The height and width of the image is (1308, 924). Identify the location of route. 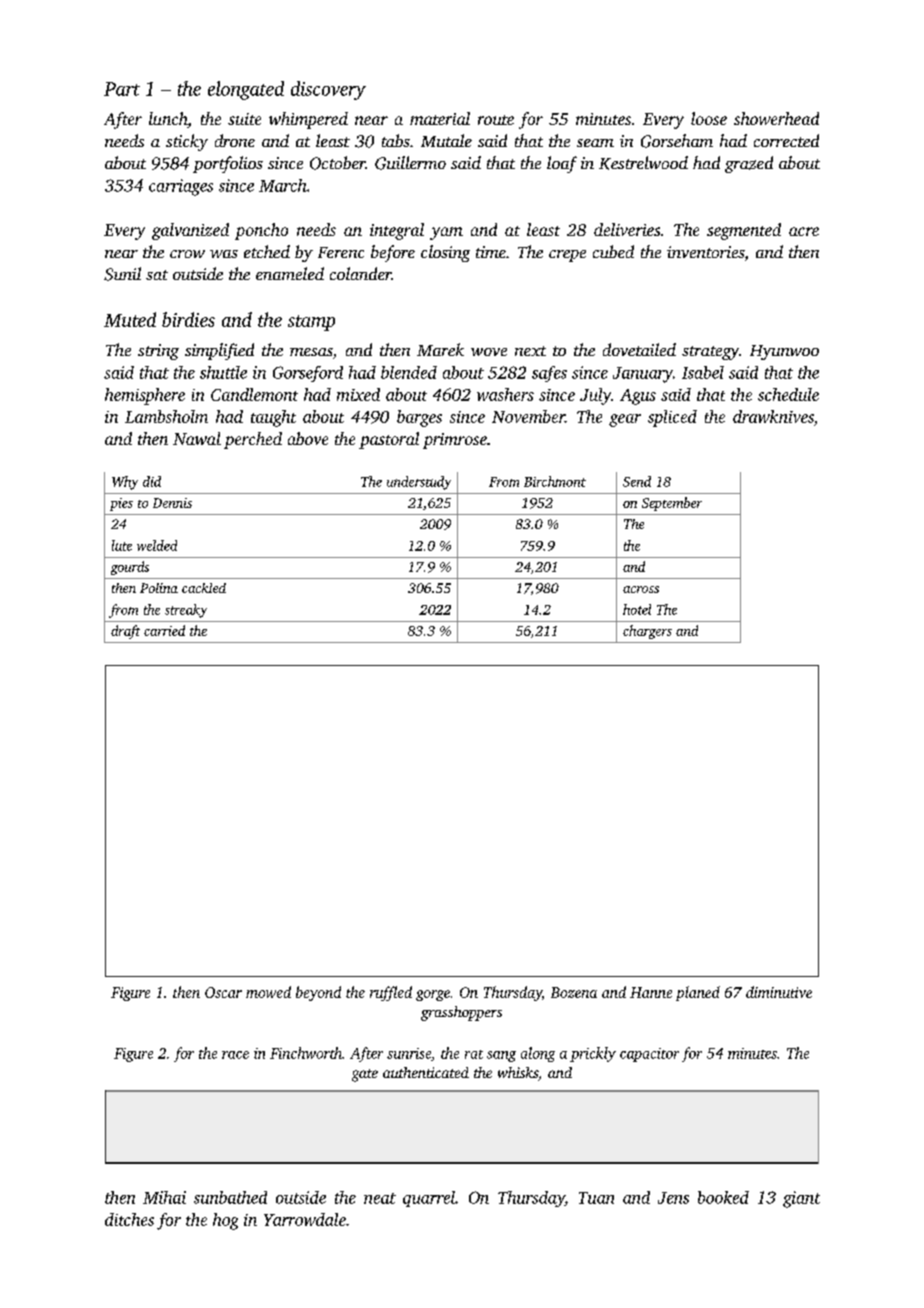
(496, 120).
